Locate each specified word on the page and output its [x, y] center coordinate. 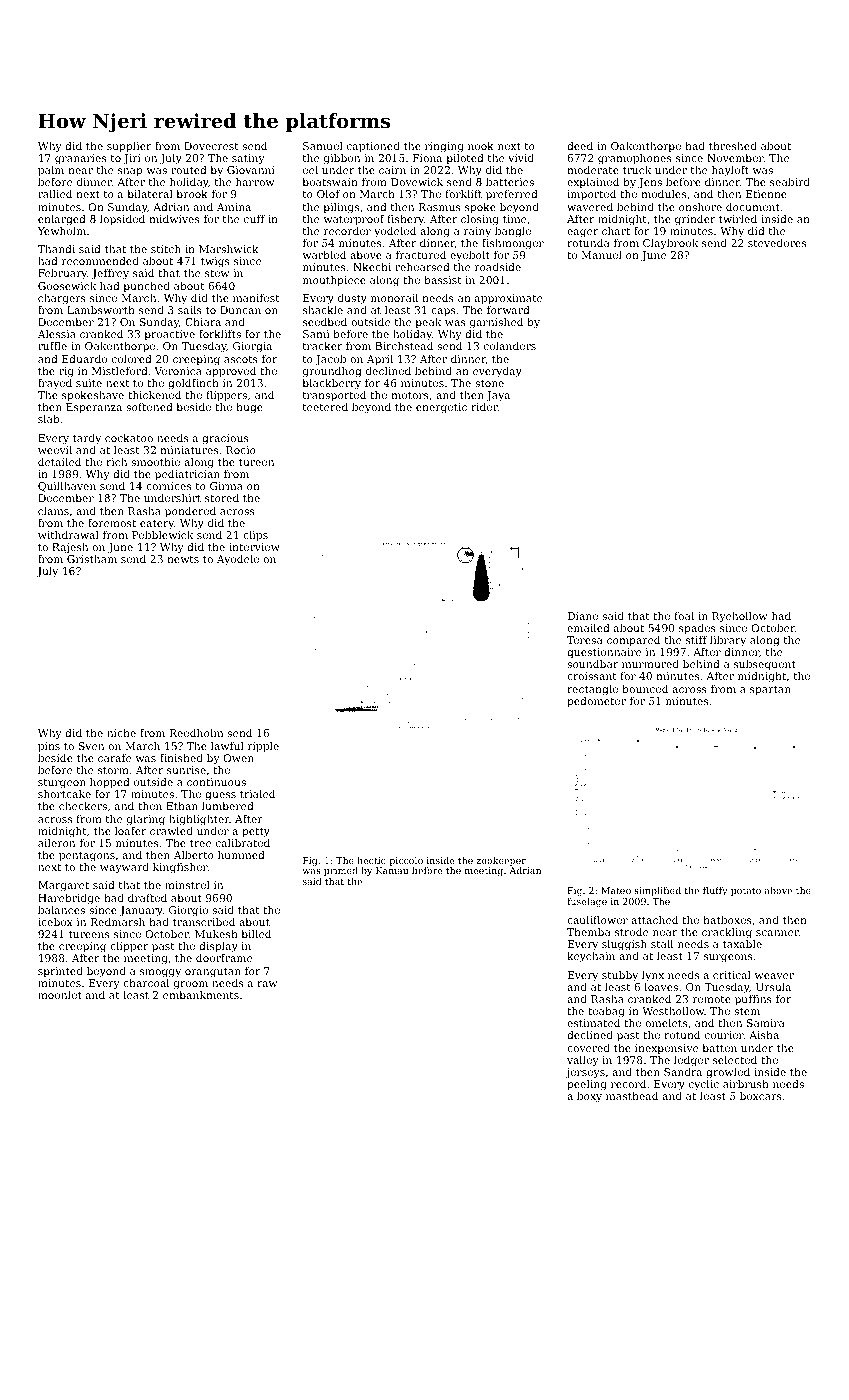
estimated [593, 1023]
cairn [392, 170]
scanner [777, 933]
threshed [733, 146]
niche [121, 733]
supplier [129, 147]
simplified [657, 891]
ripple [263, 747]
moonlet [60, 995]
